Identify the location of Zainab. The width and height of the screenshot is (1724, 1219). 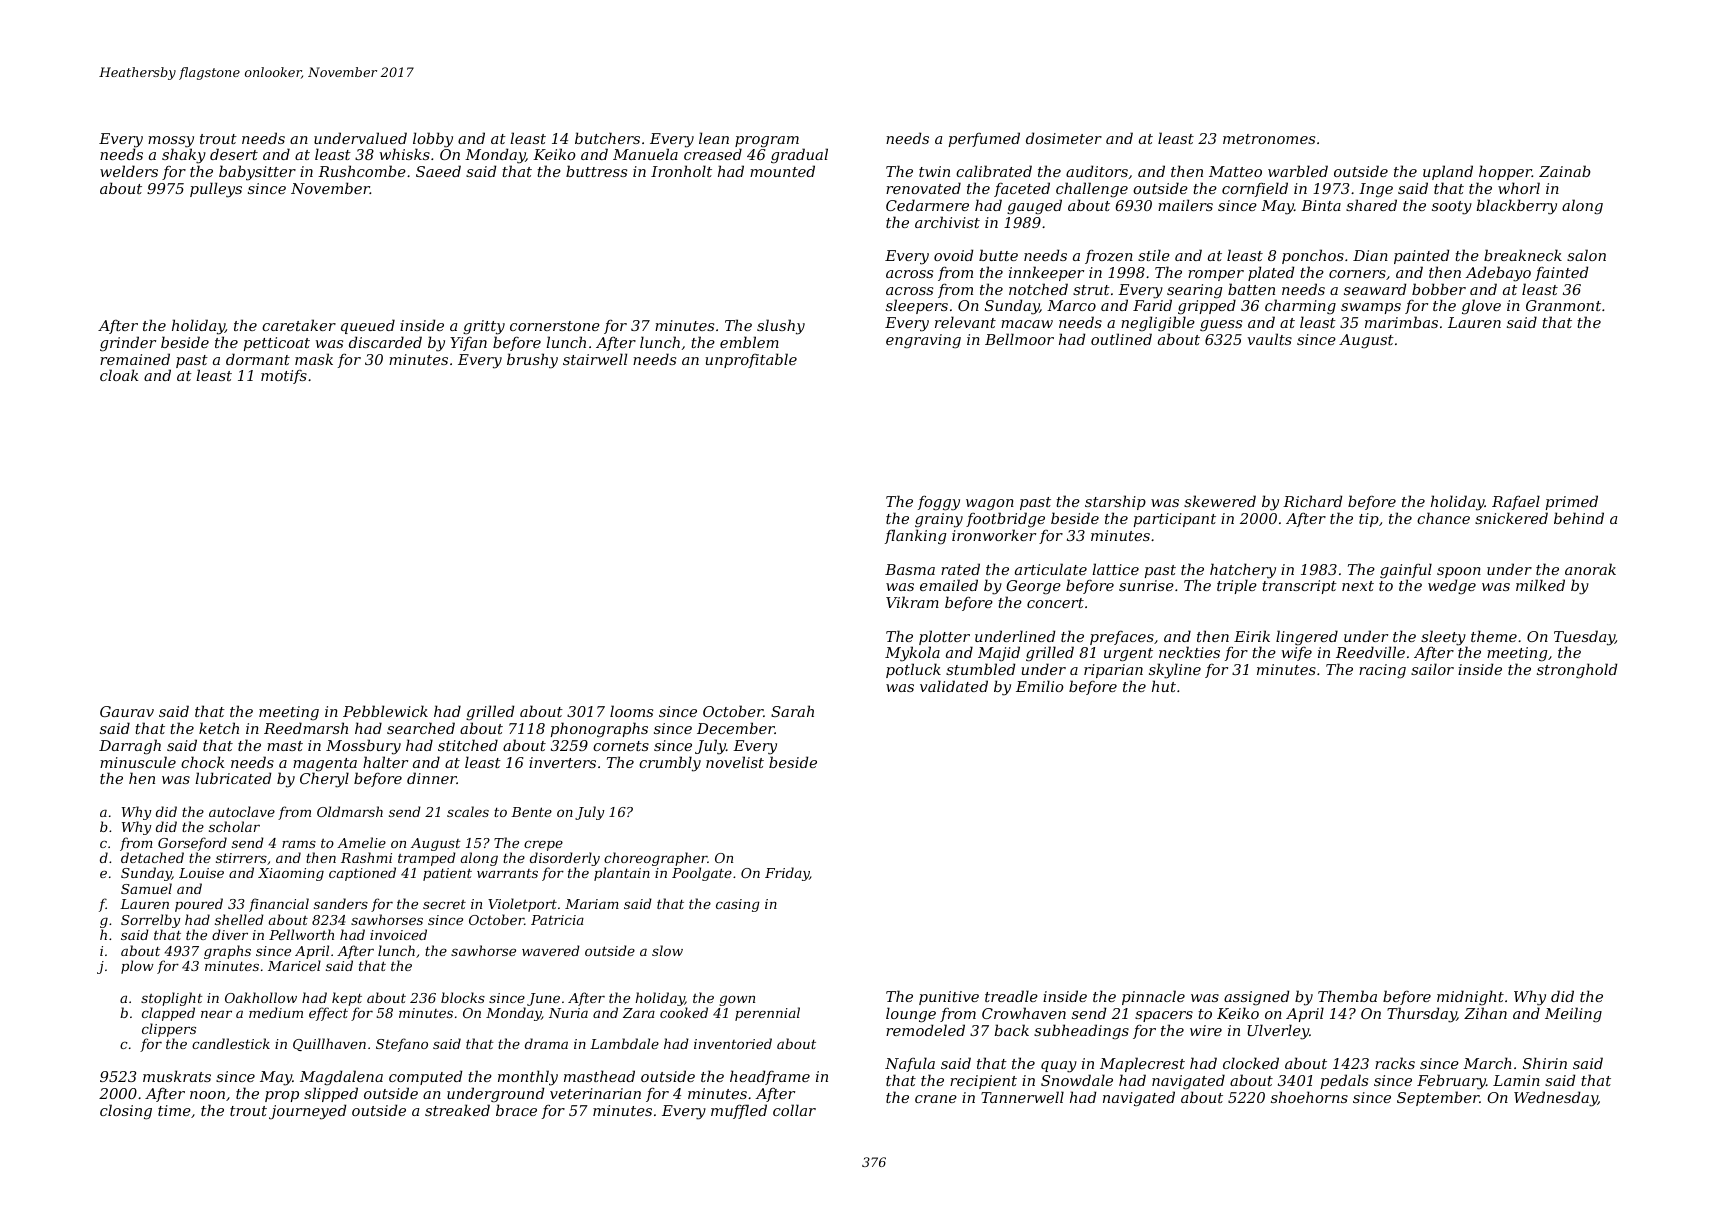
(1564, 171).
